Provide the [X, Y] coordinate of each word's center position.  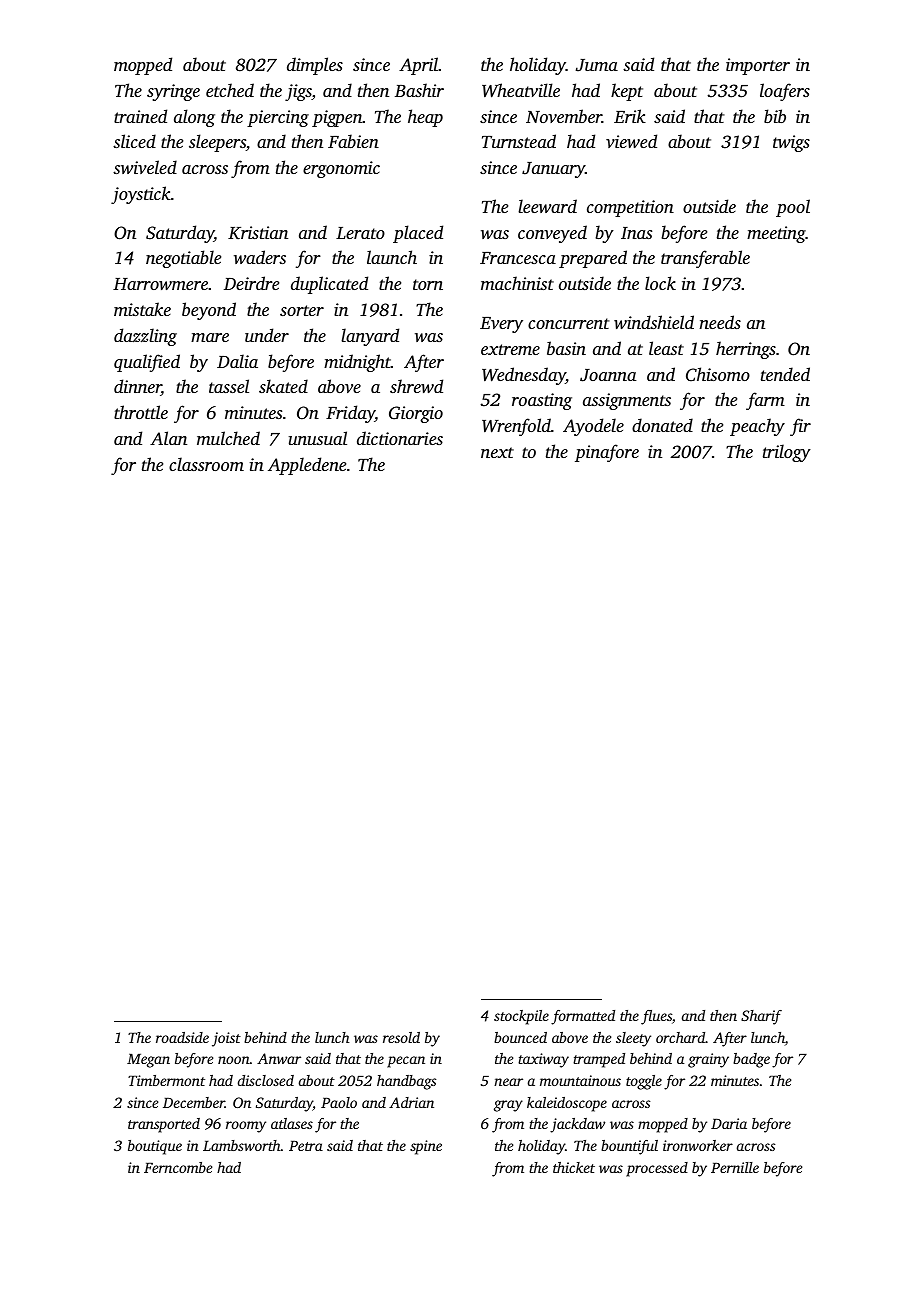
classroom [206, 464]
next [497, 452]
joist [226, 1039]
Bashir [419, 90]
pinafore [607, 453]
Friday [350, 414]
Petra [306, 1146]
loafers [785, 92]
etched [230, 90]
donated [662, 425]
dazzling [145, 337]
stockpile [521, 1017]
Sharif [761, 1017]
